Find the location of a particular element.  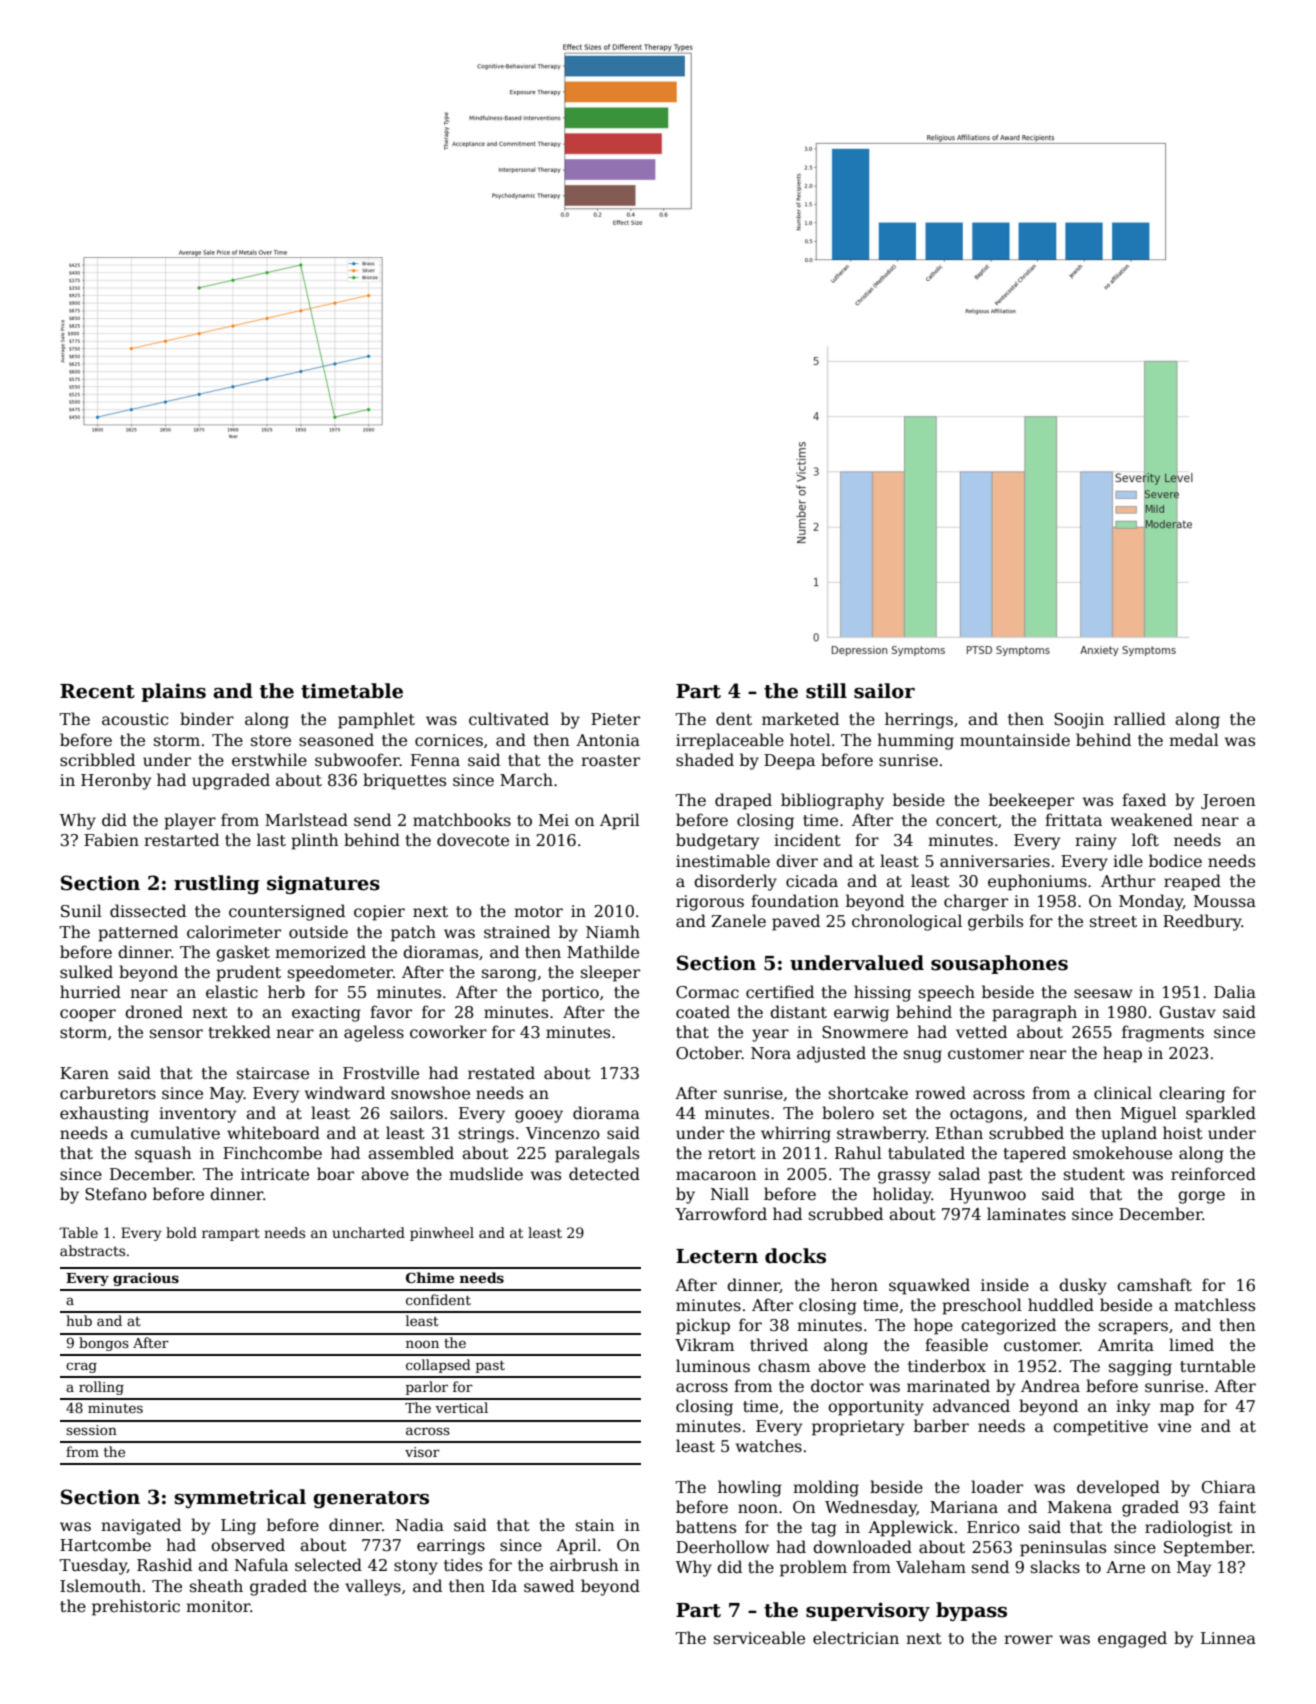

clinical is located at coordinates (1123, 1093).
